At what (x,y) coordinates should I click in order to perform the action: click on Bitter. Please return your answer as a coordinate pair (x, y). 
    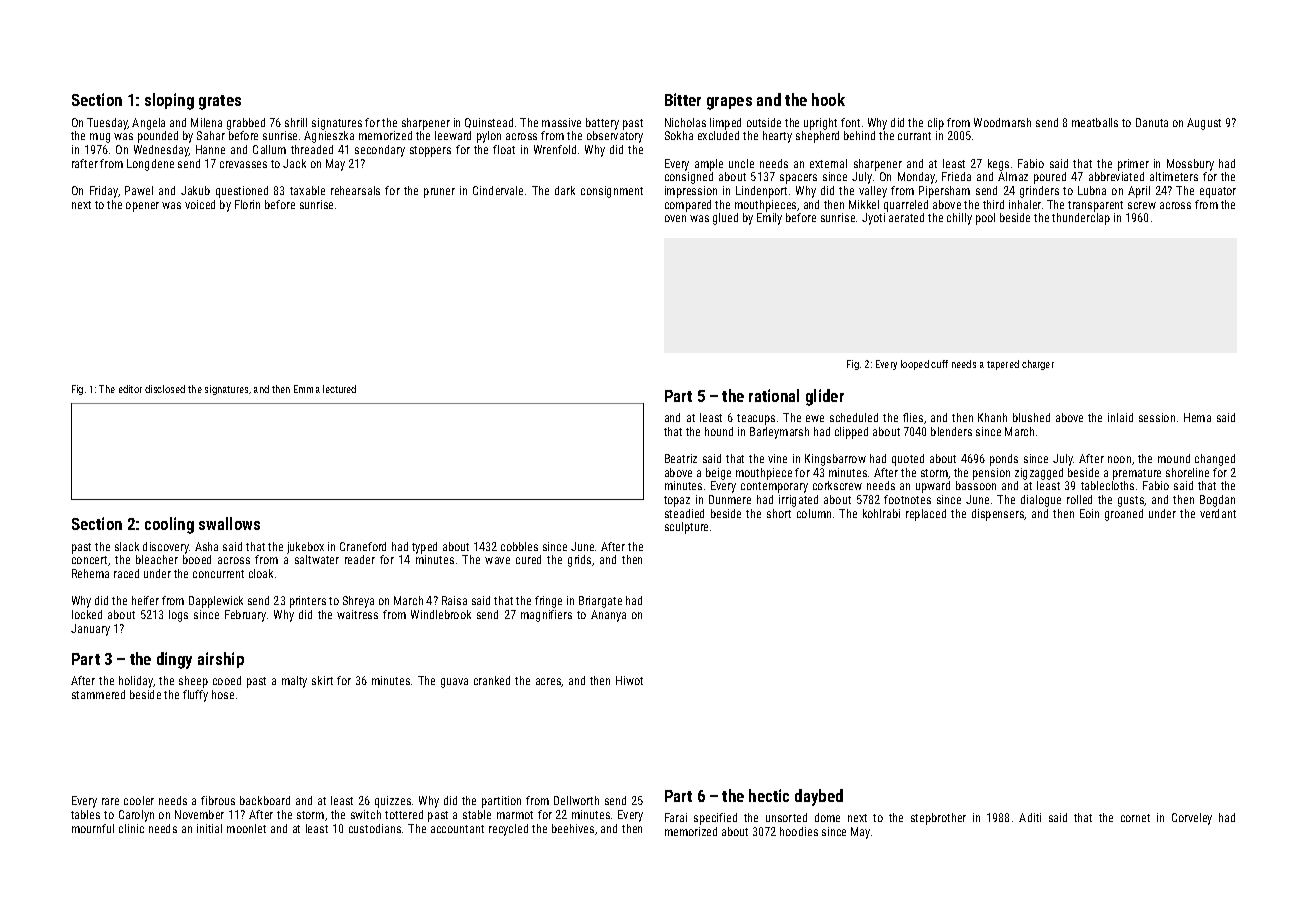
    Looking at the image, I should click on (683, 99).
